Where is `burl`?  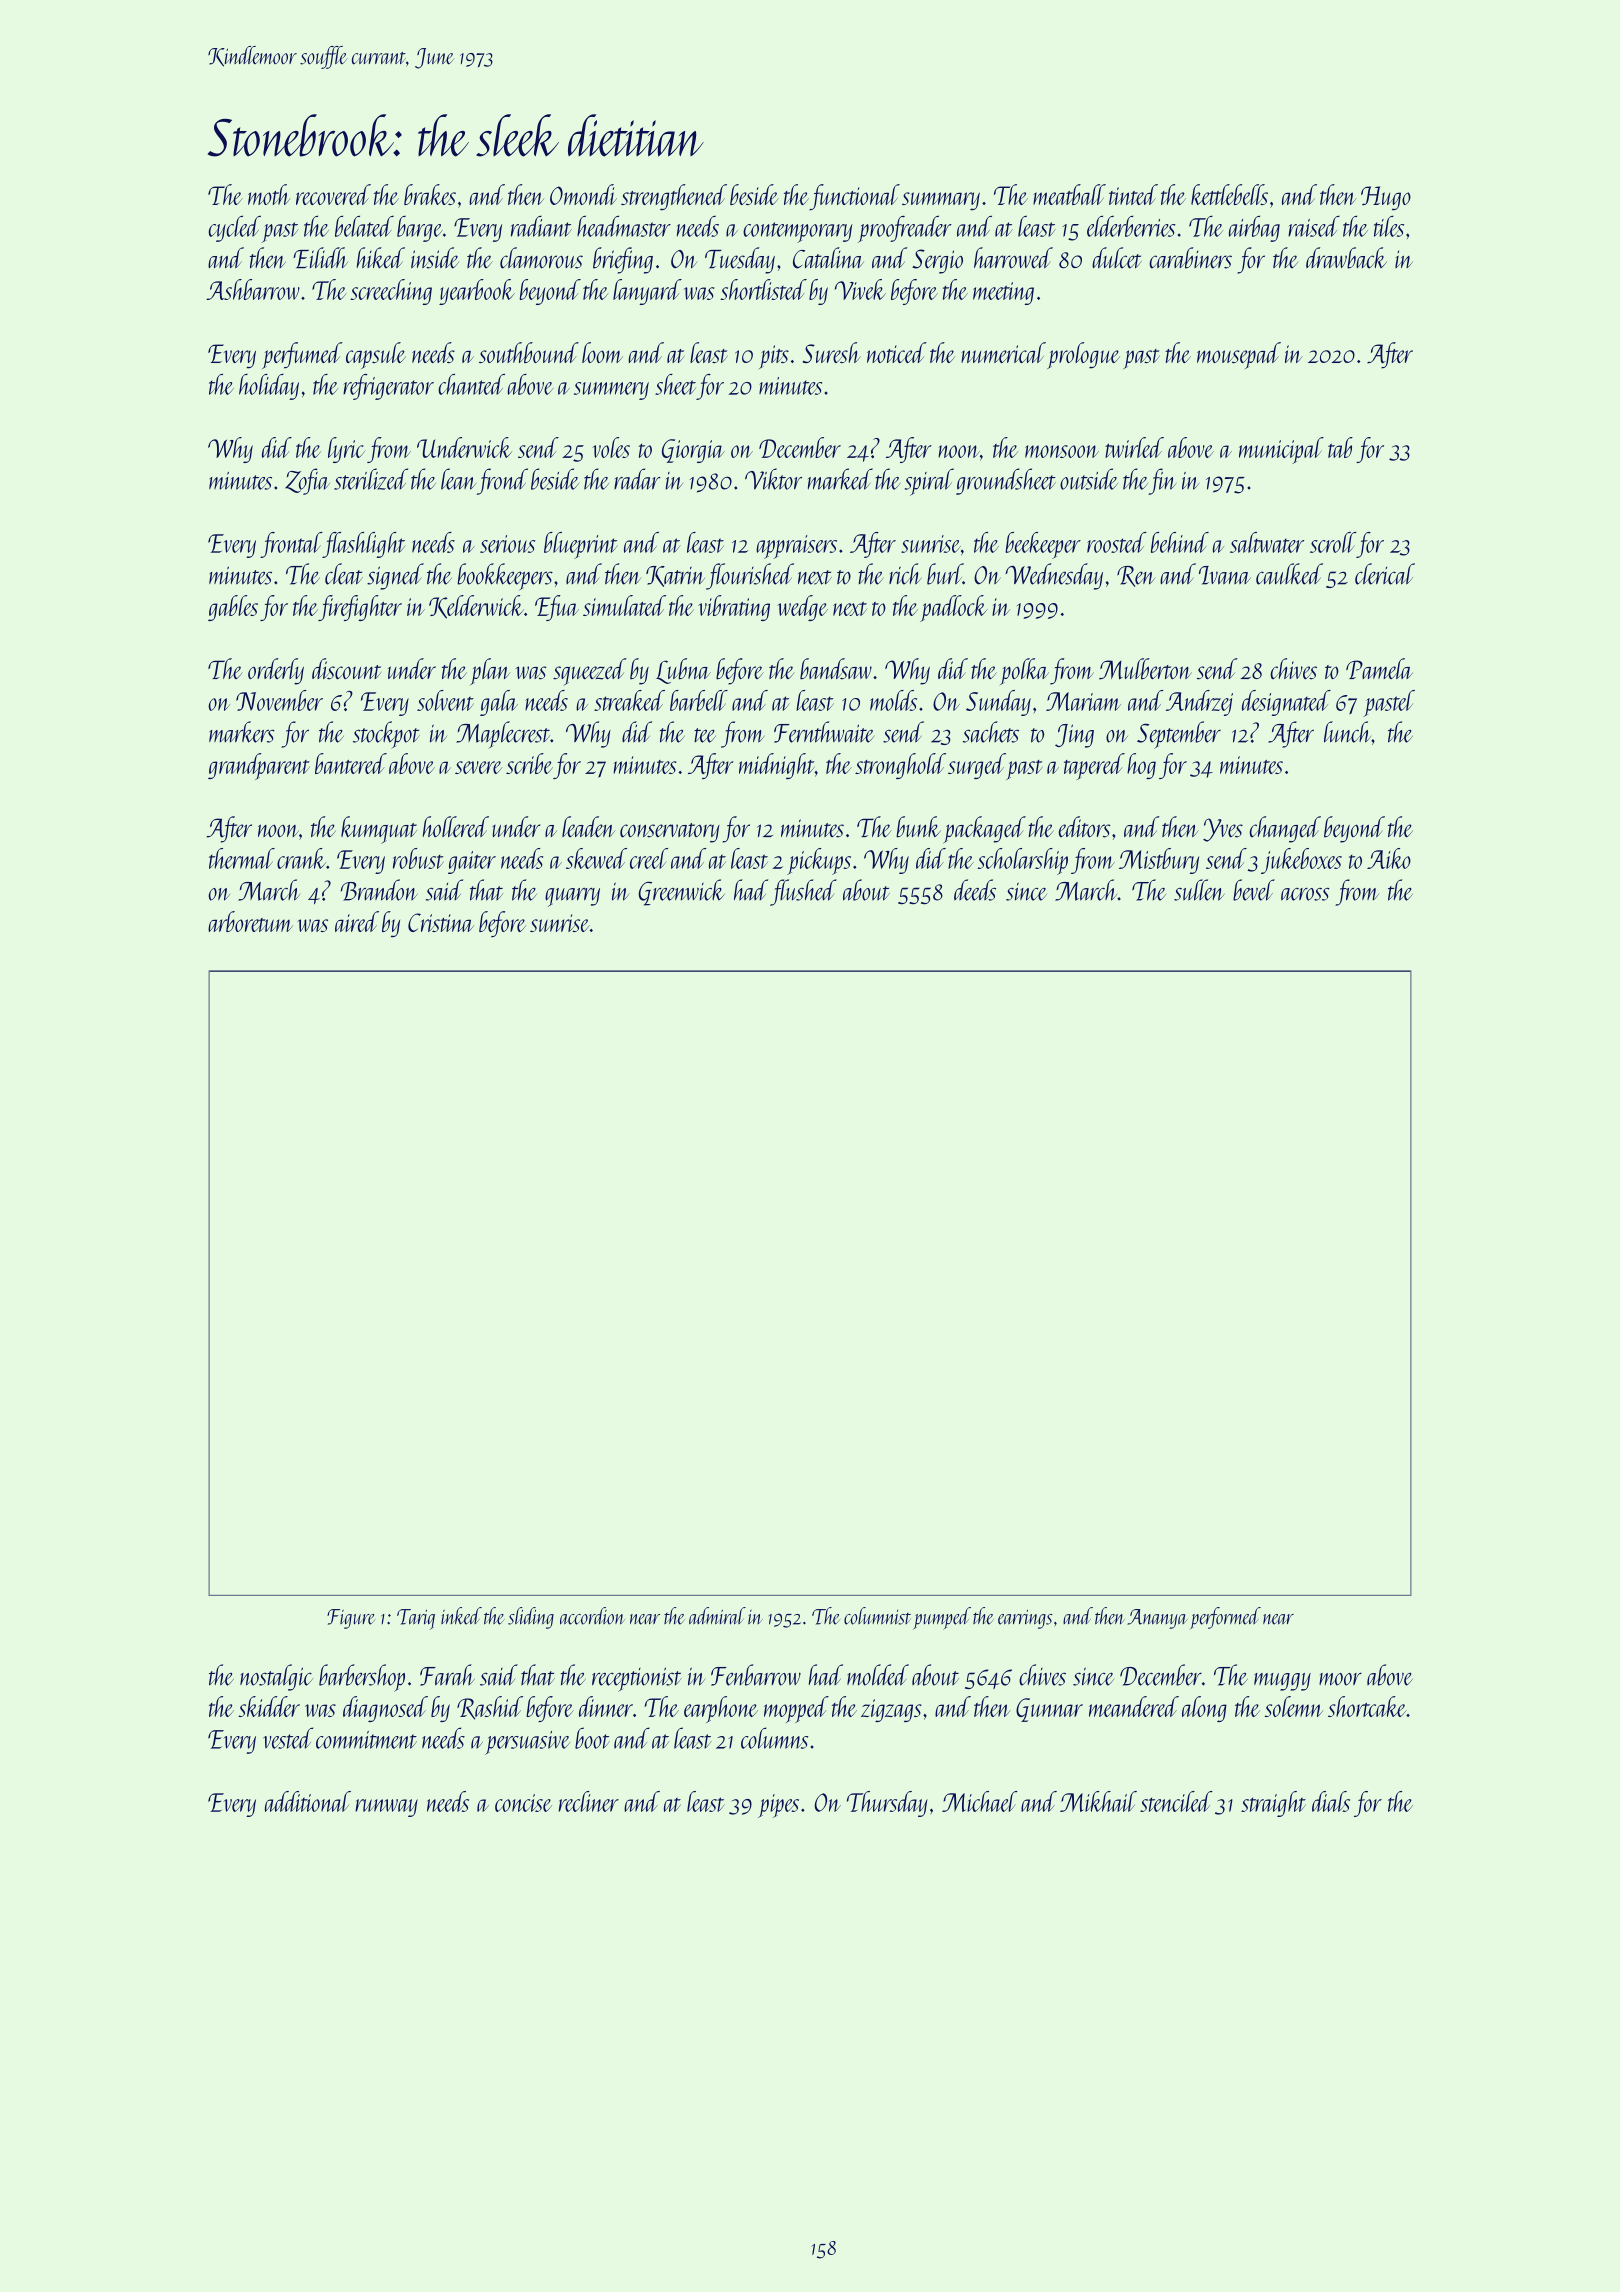
burl is located at coordinates (945, 574).
